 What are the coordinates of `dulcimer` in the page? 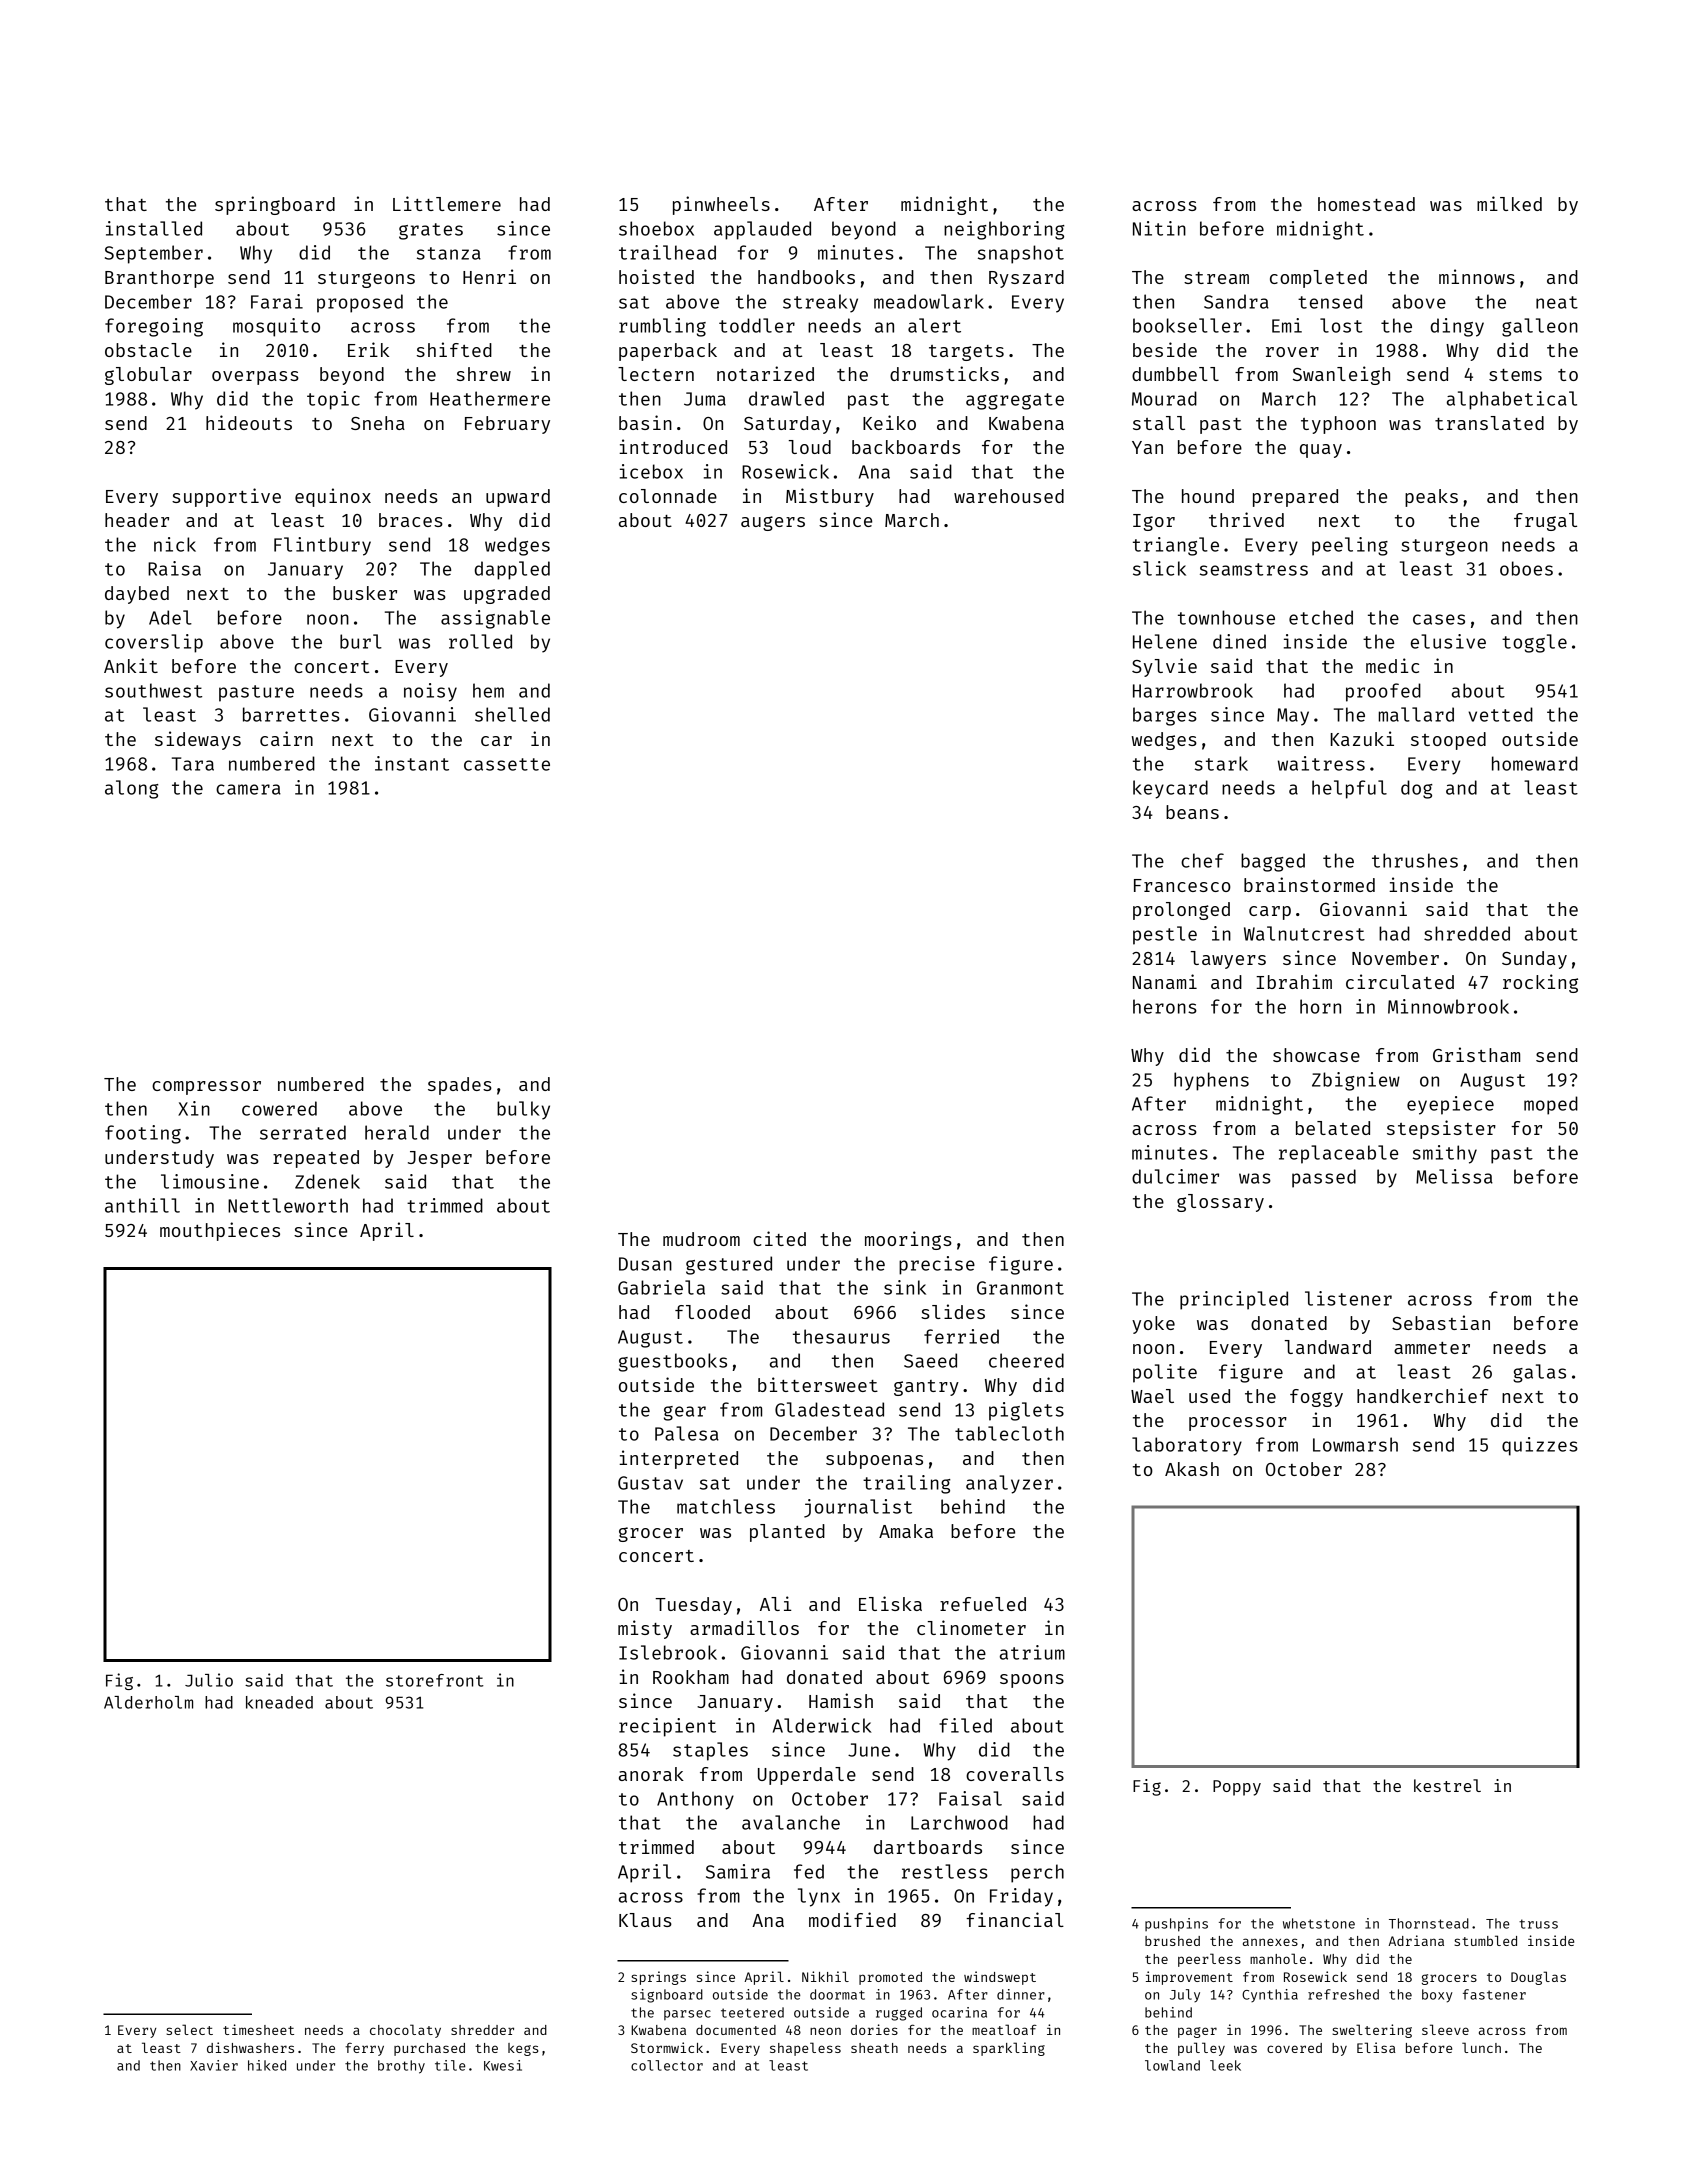 It's located at (1175, 1176).
